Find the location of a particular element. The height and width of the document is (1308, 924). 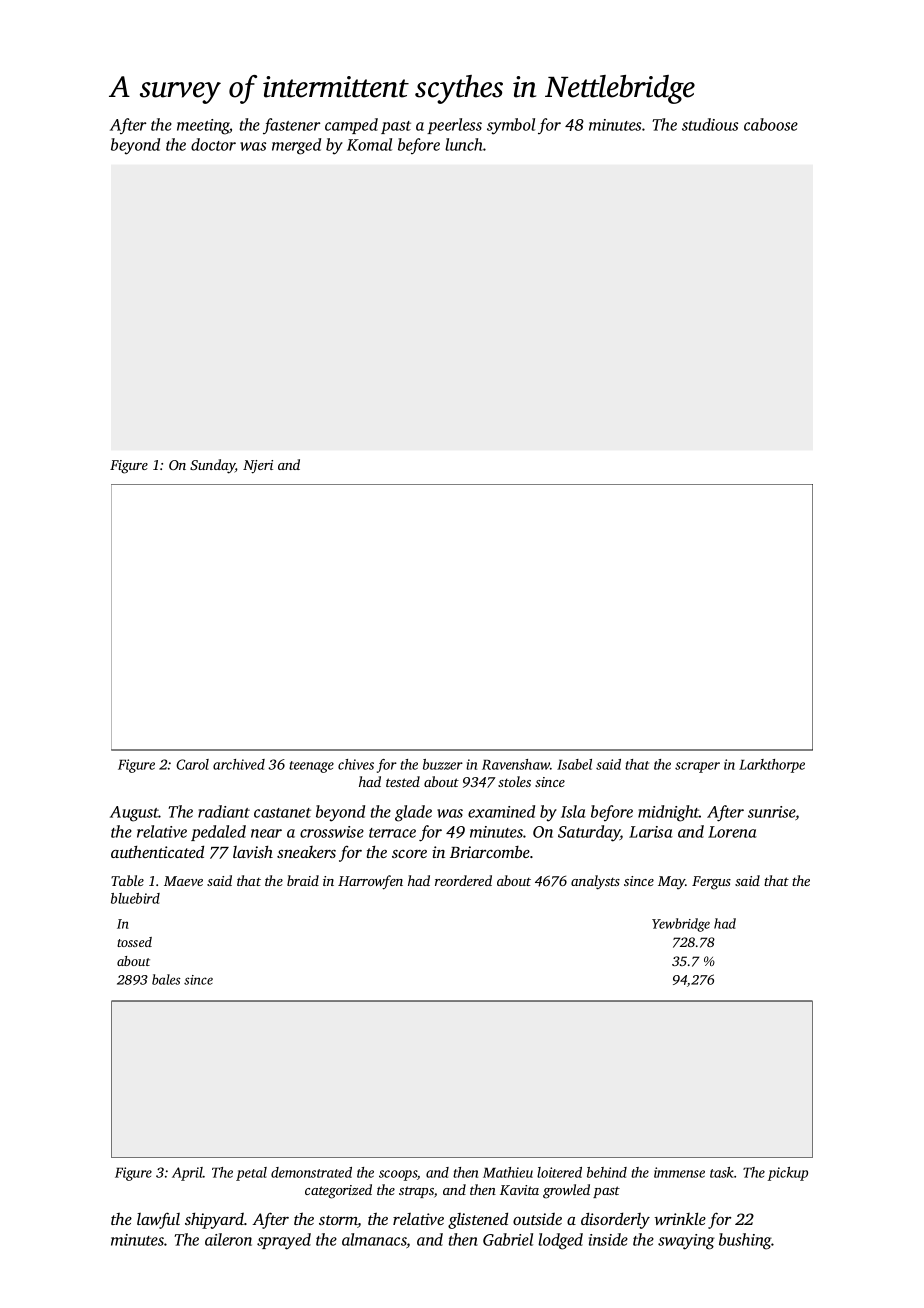

scraper is located at coordinates (697, 767).
